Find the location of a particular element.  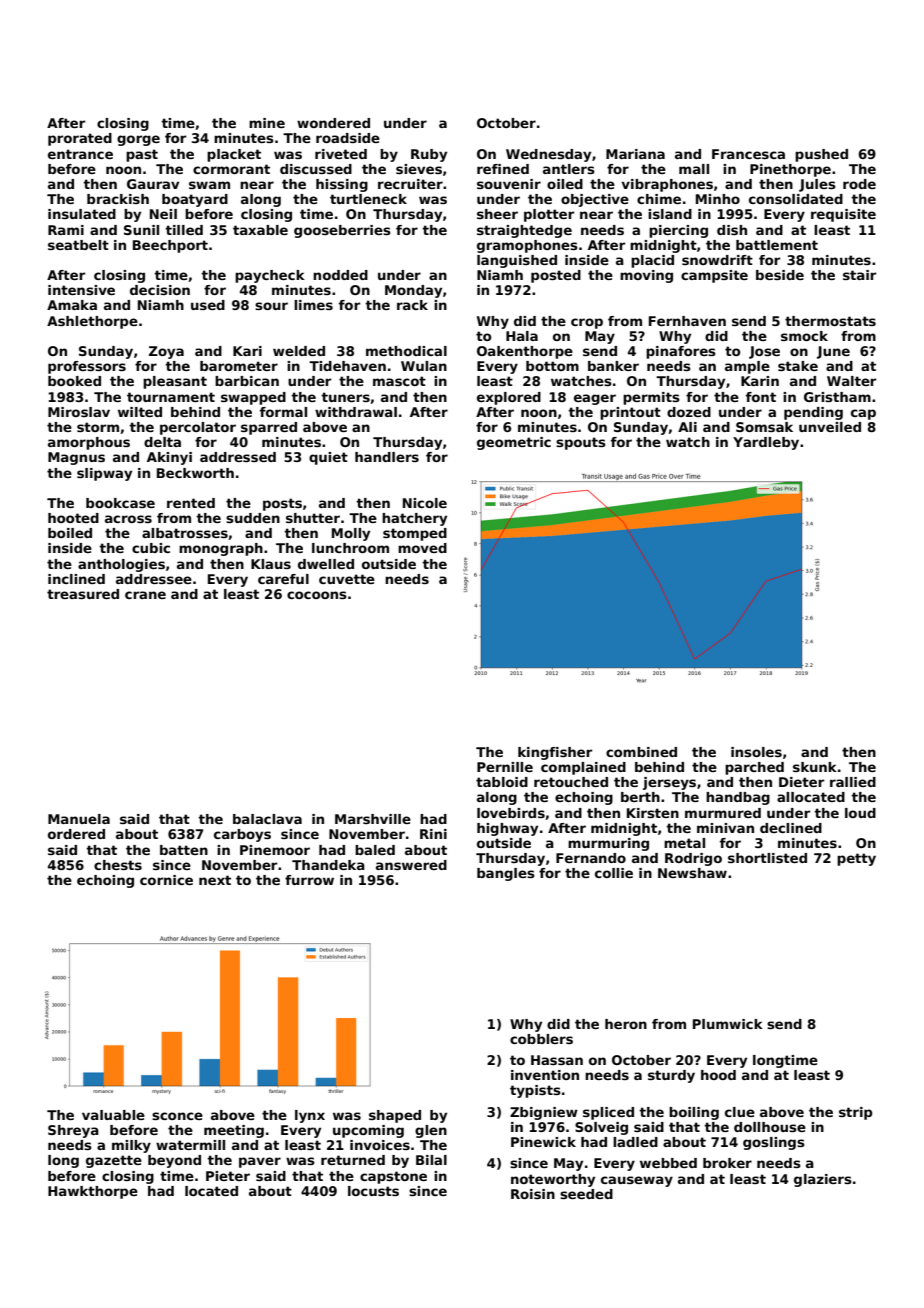

Francesca is located at coordinates (748, 154).
